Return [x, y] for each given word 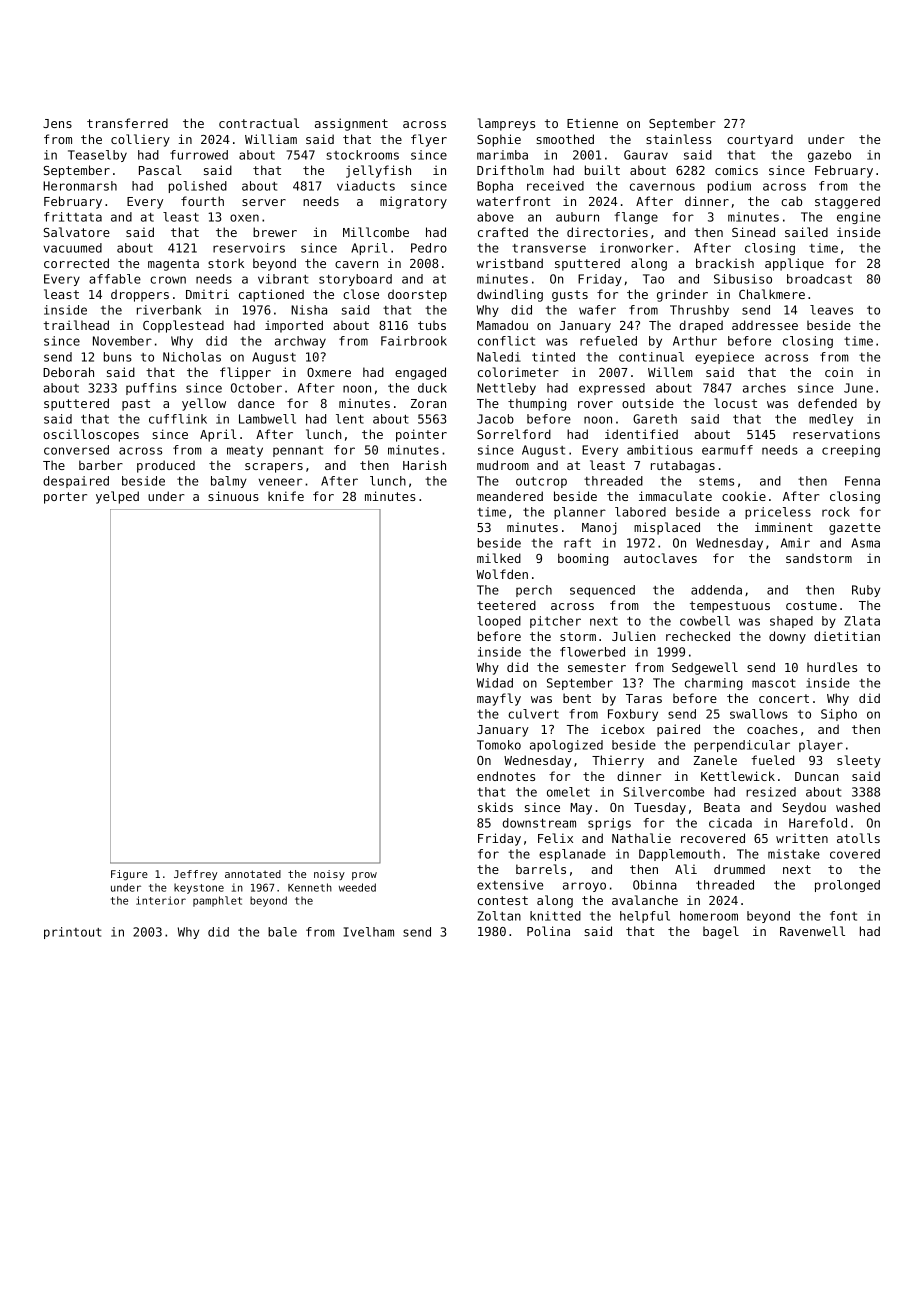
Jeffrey [195, 875]
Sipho [839, 715]
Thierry [618, 761]
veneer [280, 482]
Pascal [160, 170]
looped [499, 622]
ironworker [636, 248]
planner [580, 513]
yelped [117, 497]
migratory [413, 202]
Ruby [866, 591]
